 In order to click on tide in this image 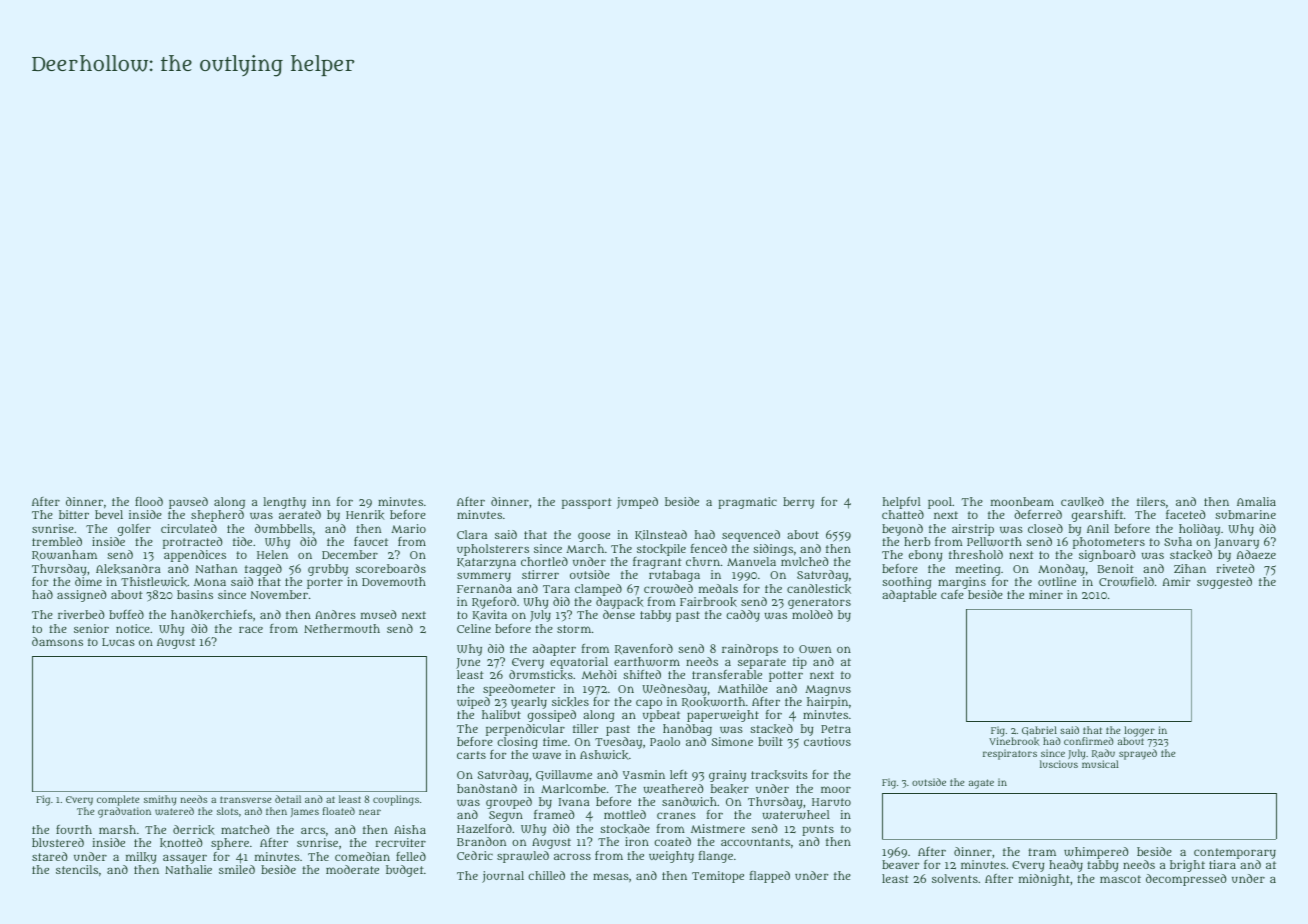, I will do `click(242, 541)`.
